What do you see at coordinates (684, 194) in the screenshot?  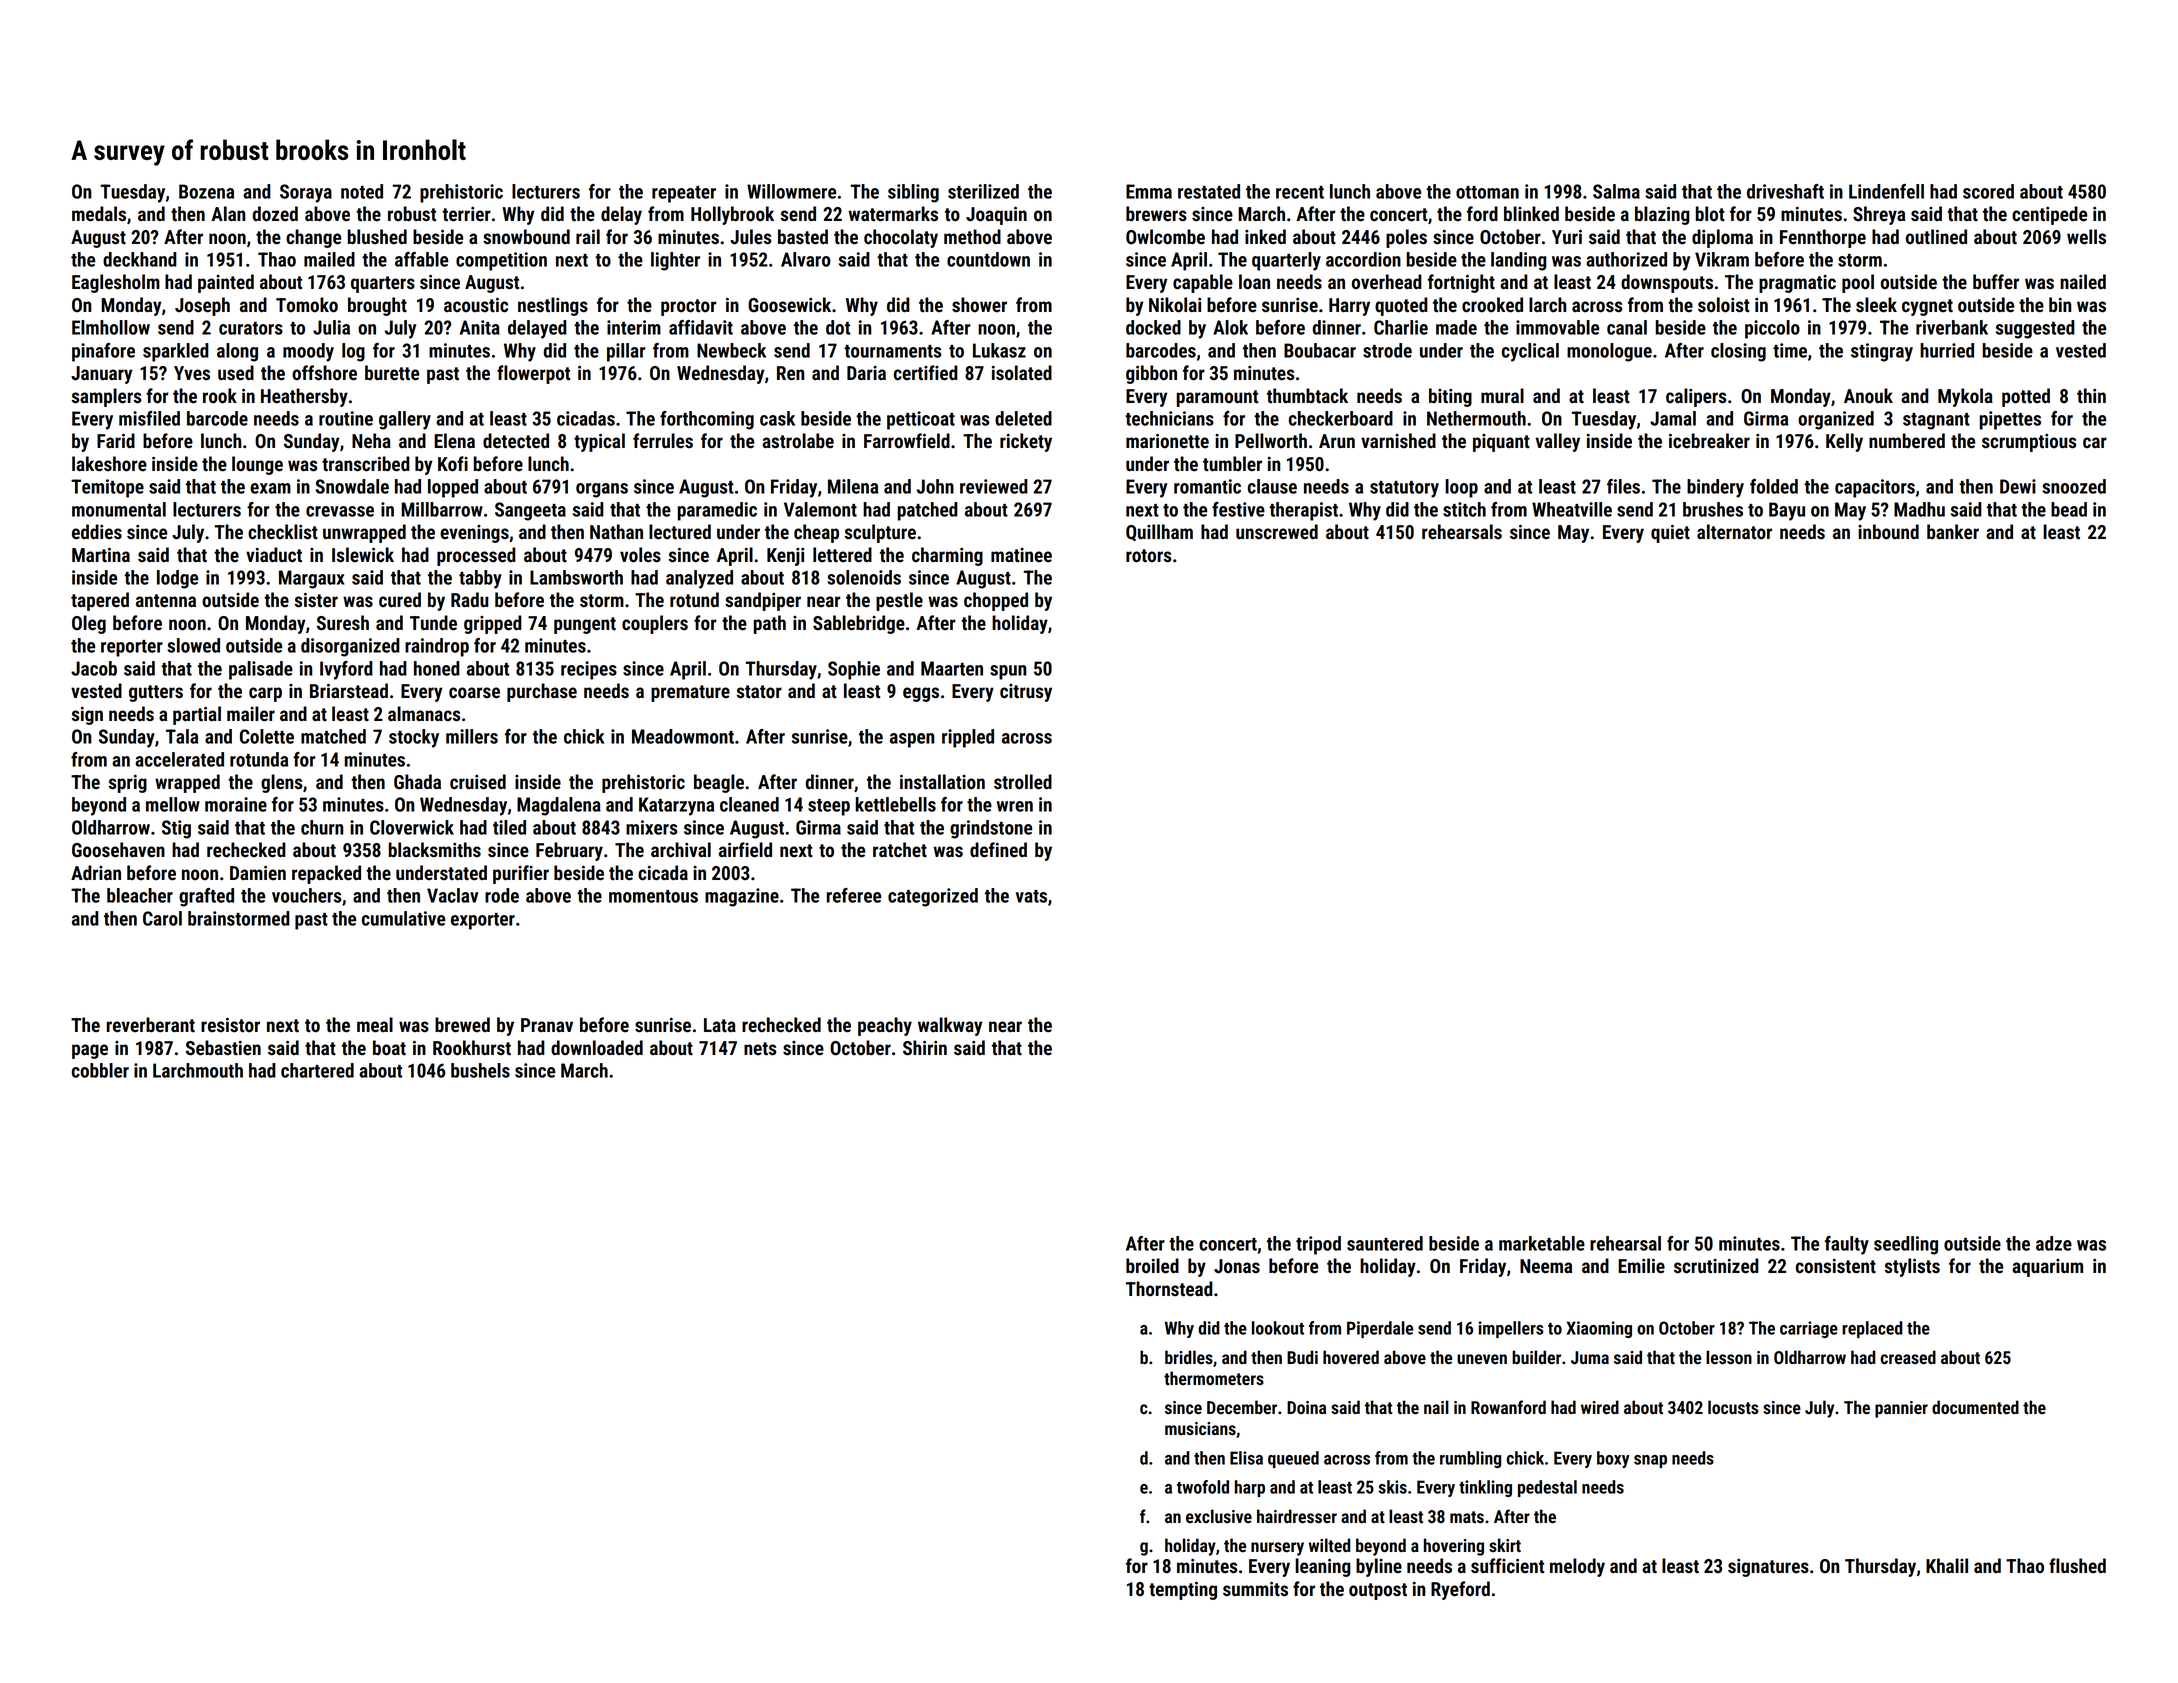 I see `repeater` at bounding box center [684, 194].
